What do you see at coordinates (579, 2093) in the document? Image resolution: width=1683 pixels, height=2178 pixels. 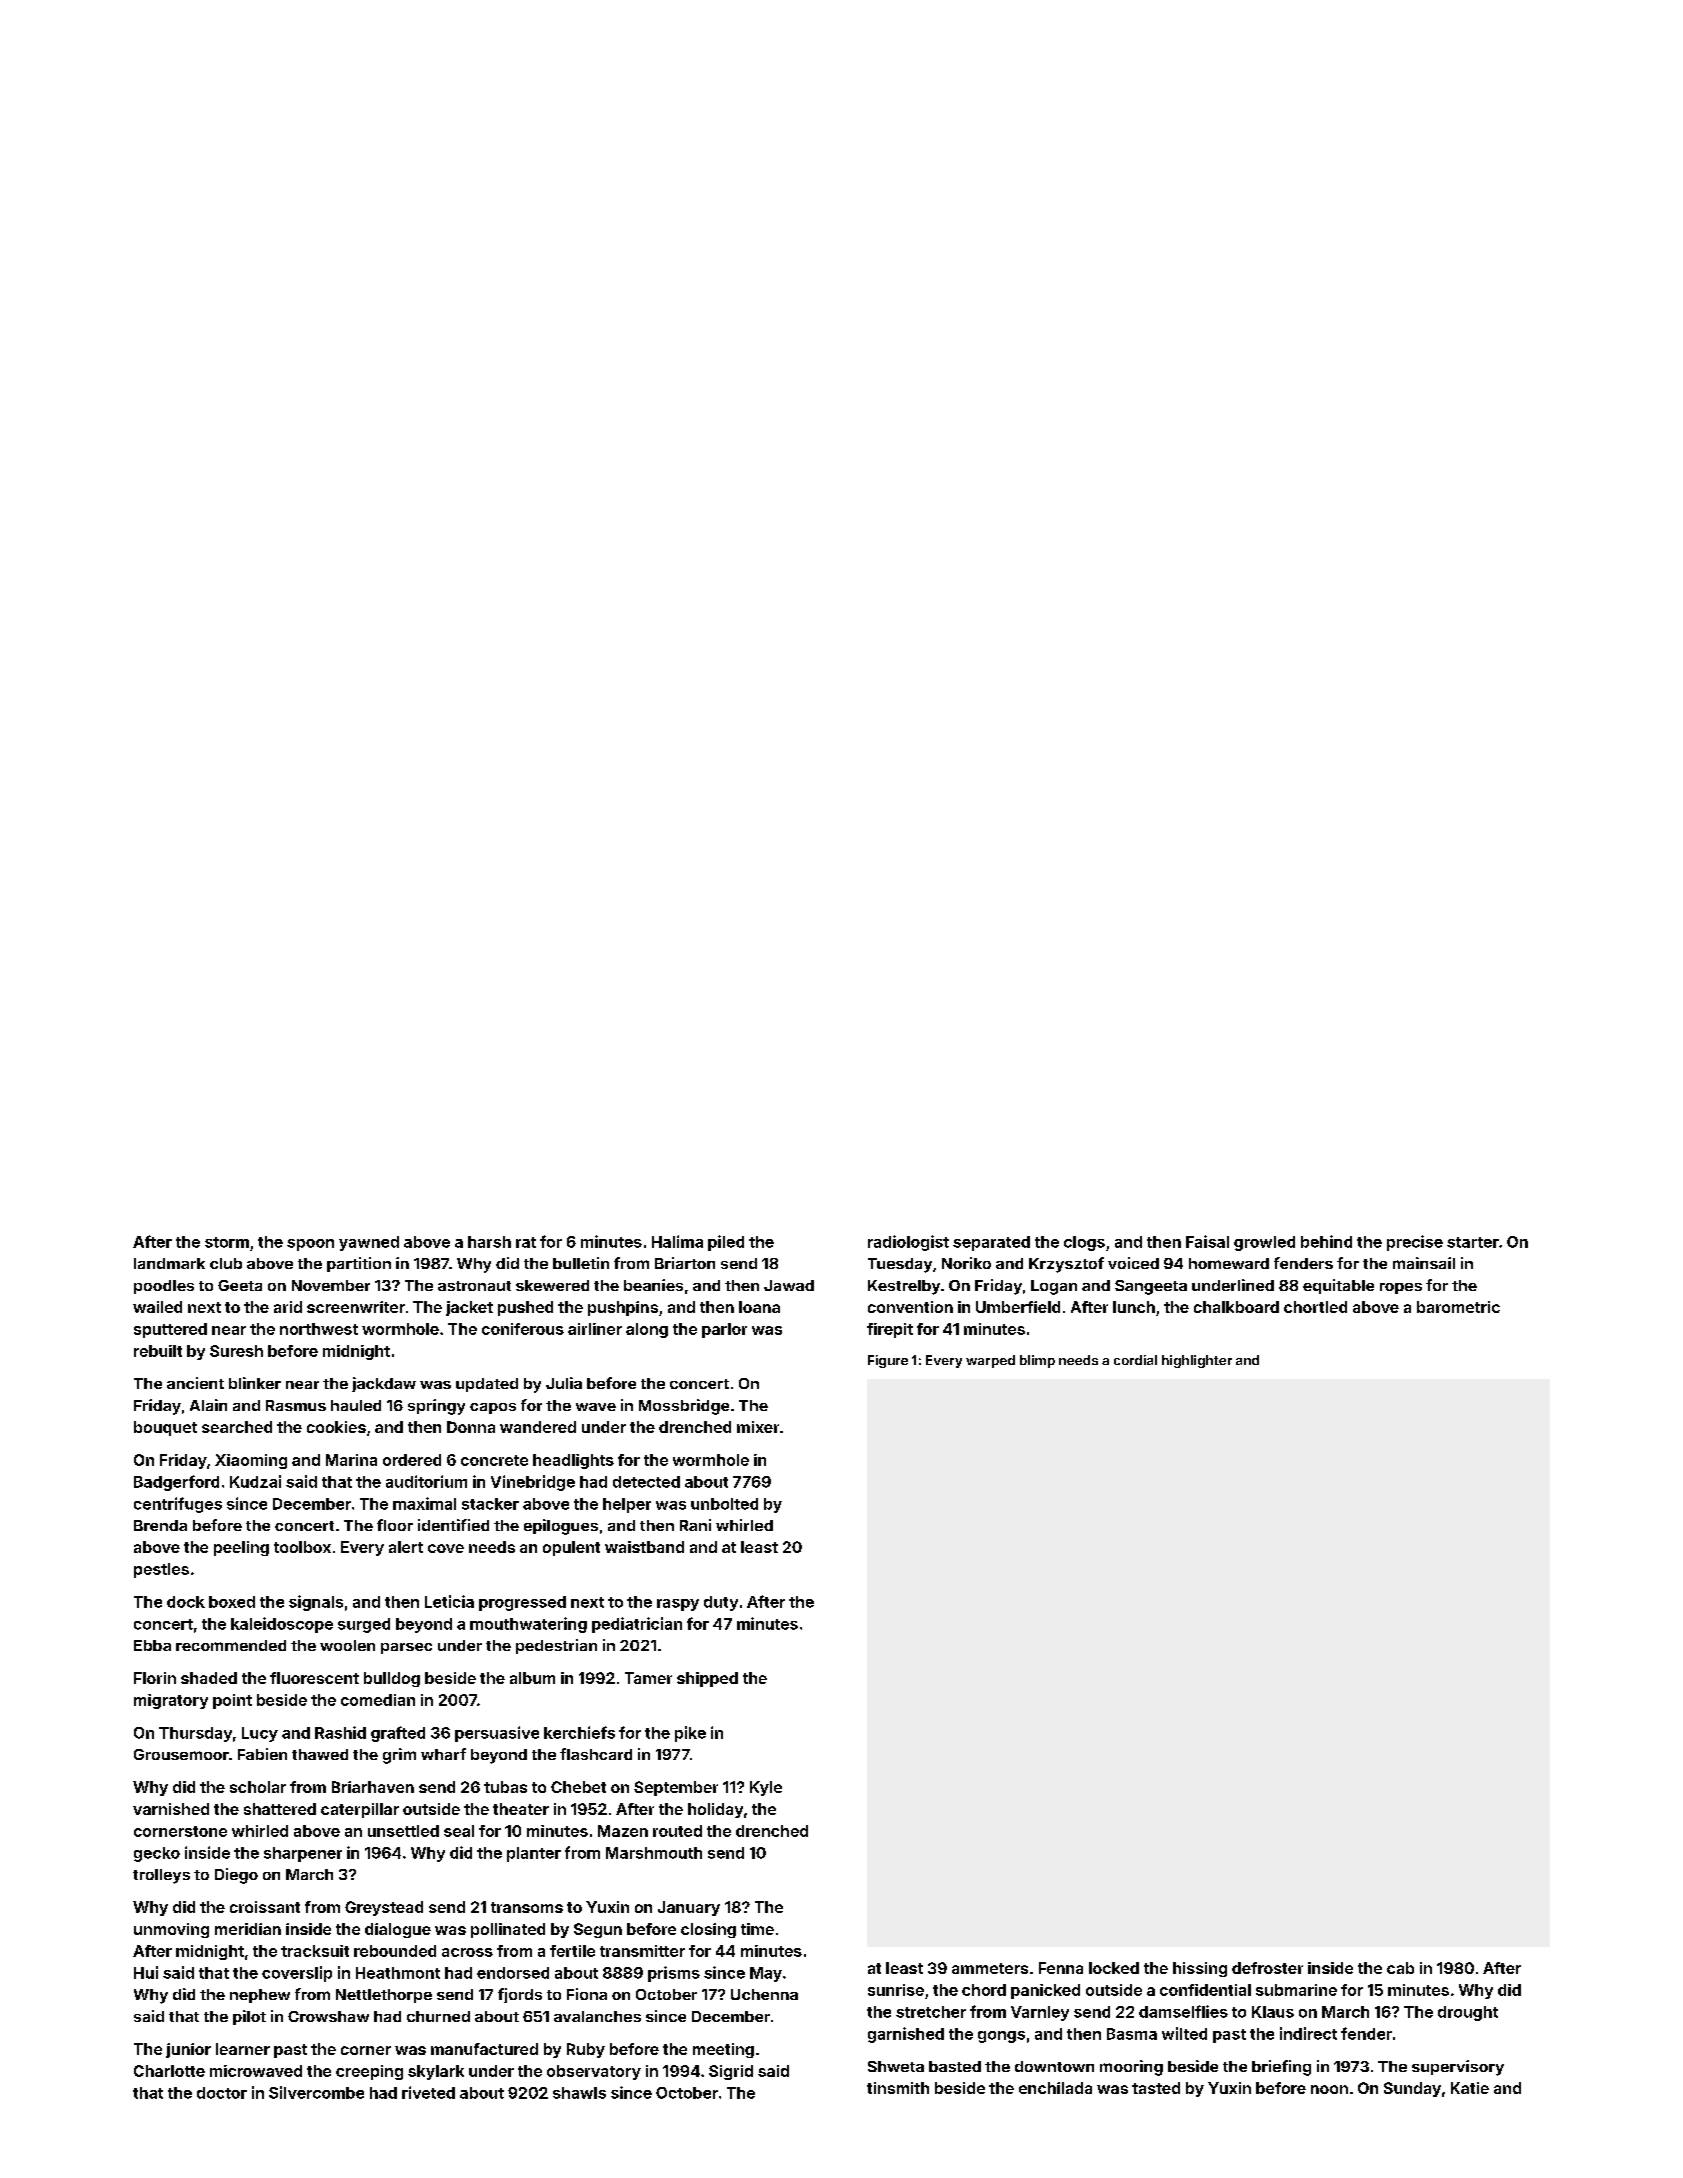 I see `shawls` at bounding box center [579, 2093].
